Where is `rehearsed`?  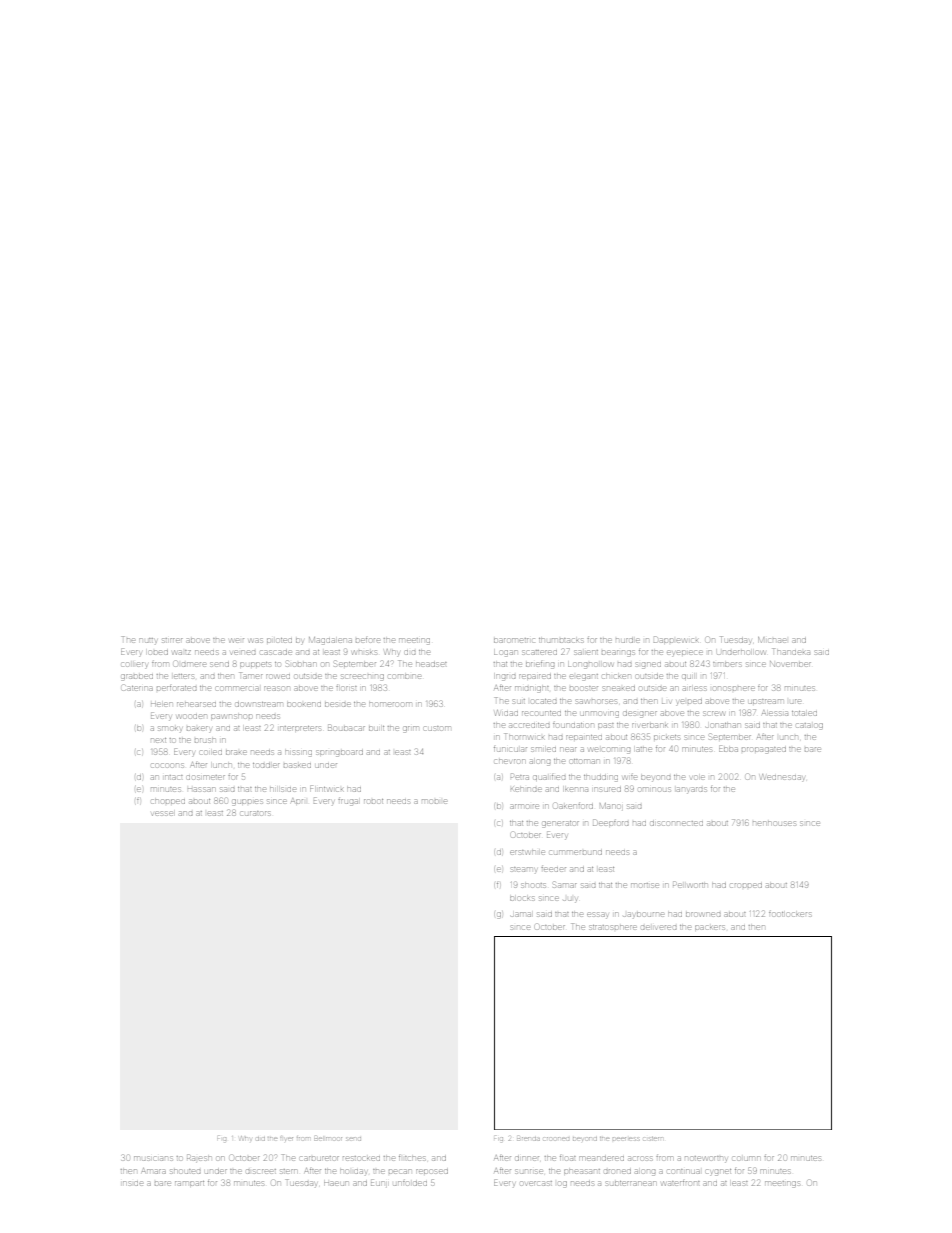 rehearsed is located at coordinates (196, 704).
